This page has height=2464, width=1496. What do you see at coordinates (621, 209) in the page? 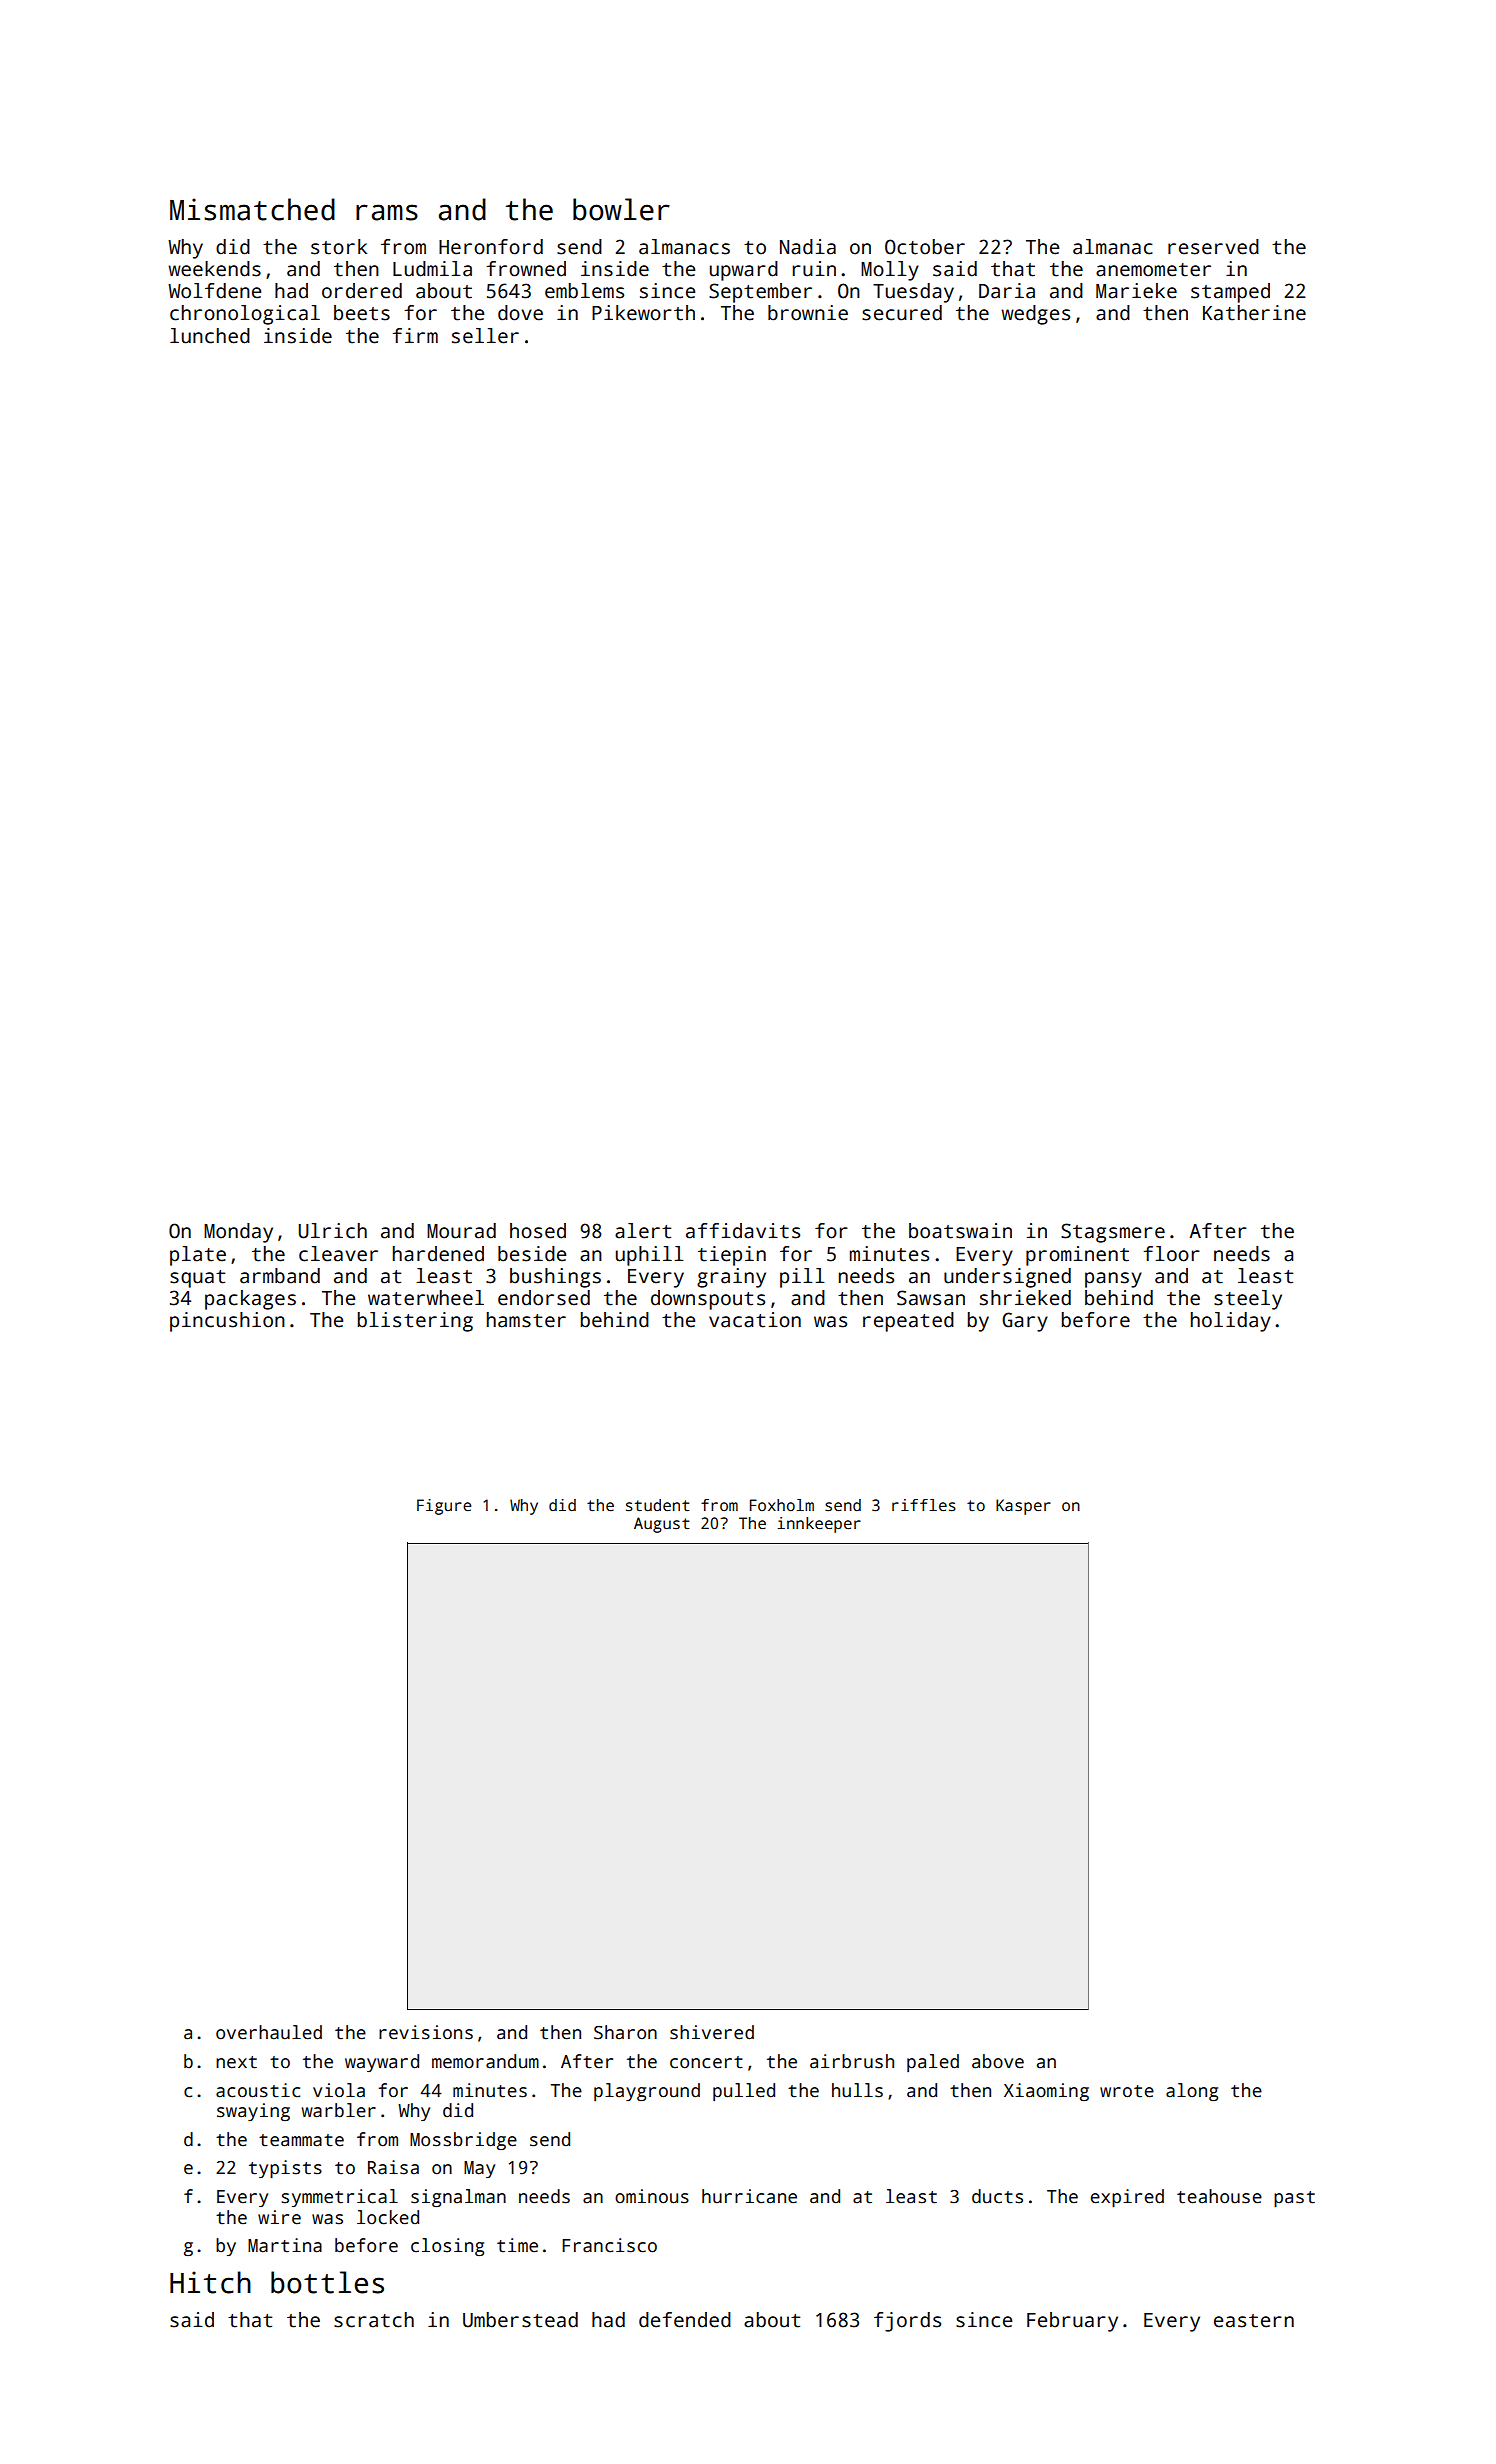
I see `bowler` at bounding box center [621, 209].
